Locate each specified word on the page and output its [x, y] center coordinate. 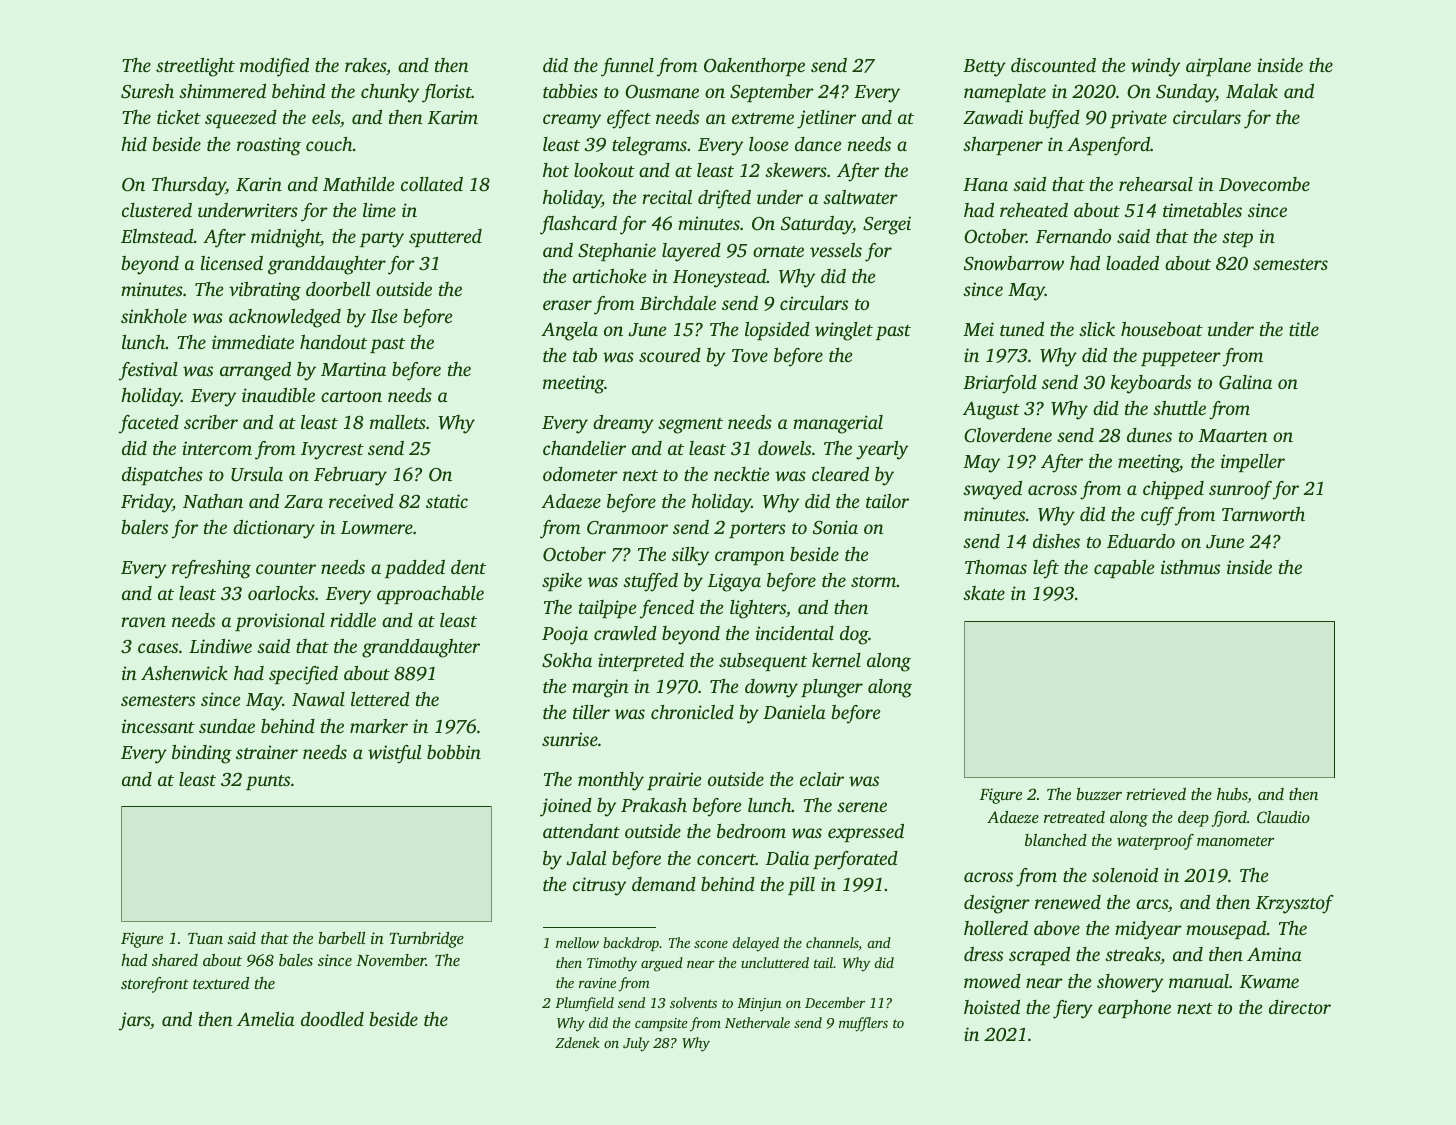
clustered [157, 210]
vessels [836, 250]
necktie [741, 474]
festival [148, 371]
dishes [1056, 541]
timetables [1202, 210]
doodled [332, 1019]
